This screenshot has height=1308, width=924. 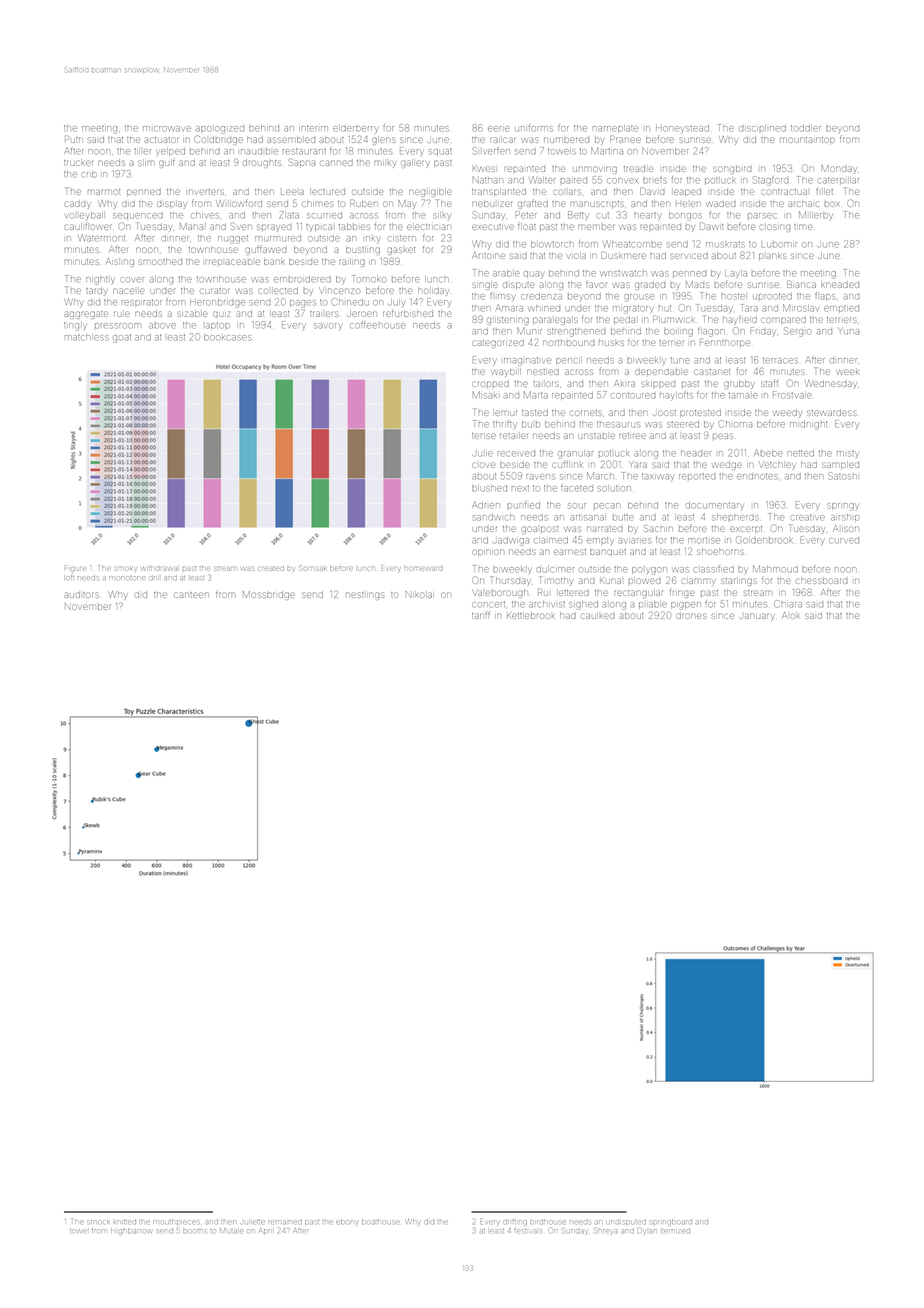 What do you see at coordinates (122, 338) in the screenshot?
I see `goat` at bounding box center [122, 338].
